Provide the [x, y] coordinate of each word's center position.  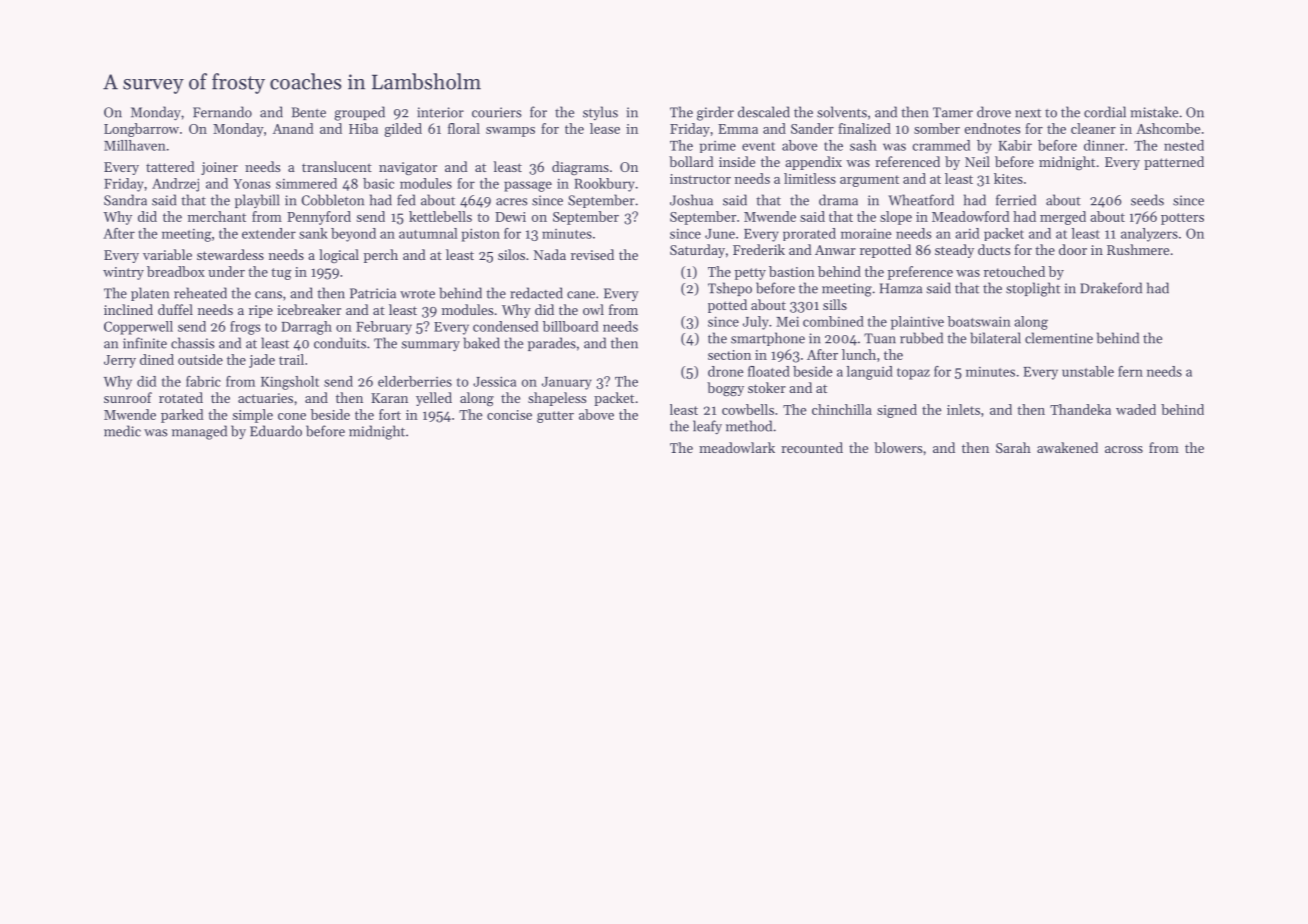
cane [581, 295]
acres [512, 202]
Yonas [252, 184]
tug [281, 274]
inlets [963, 409]
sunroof [128, 397]
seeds [1147, 200]
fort [390, 414]
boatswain [979, 321]
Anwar [835, 250]
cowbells [748, 409]
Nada [550, 254]
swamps [510, 132]
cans [268, 295]
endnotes [992, 128]
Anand [293, 128]
